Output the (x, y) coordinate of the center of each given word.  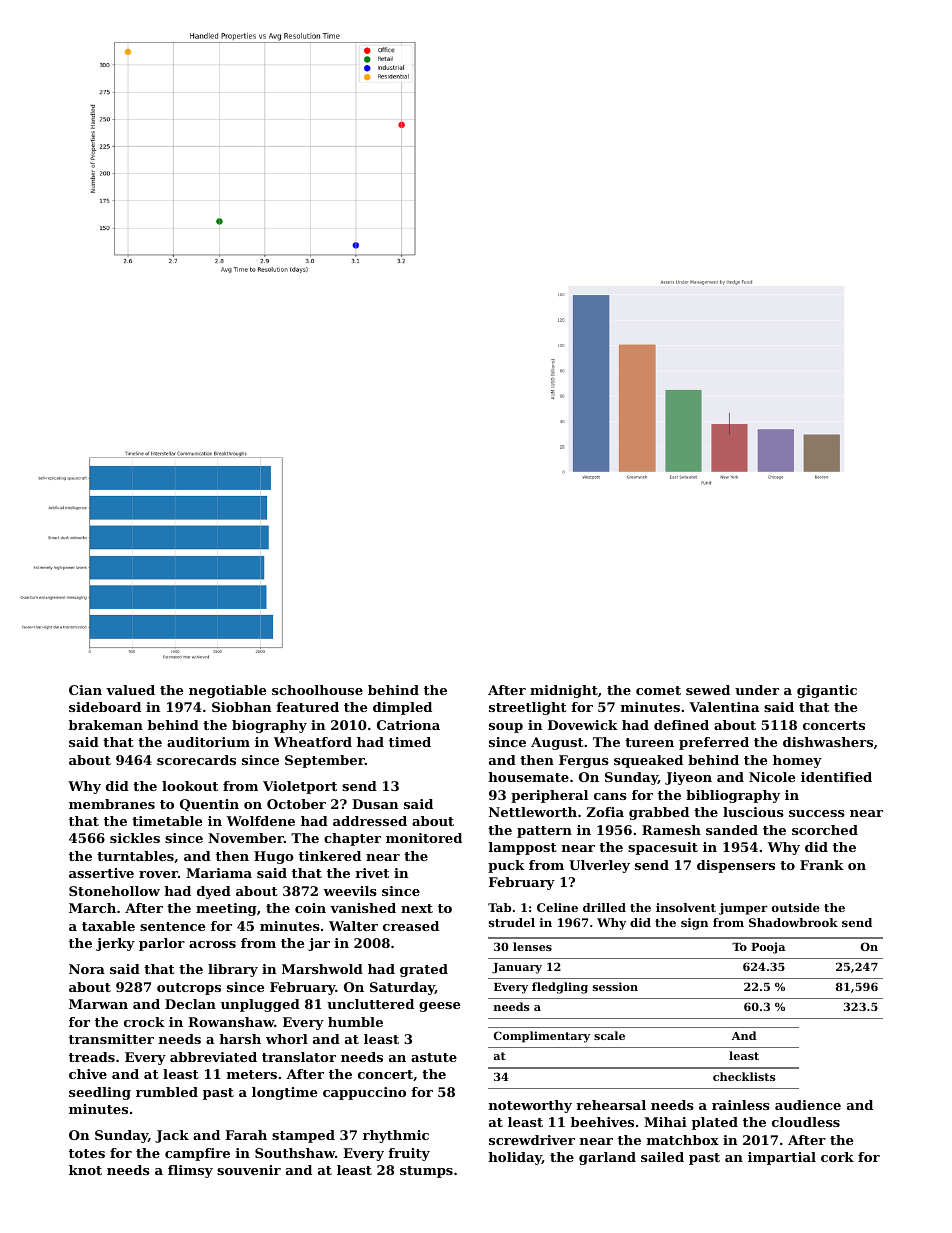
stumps (426, 1172)
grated (424, 970)
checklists (744, 1076)
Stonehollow (114, 891)
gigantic (827, 691)
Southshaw (295, 1153)
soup (506, 728)
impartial (782, 1158)
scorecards (196, 760)
